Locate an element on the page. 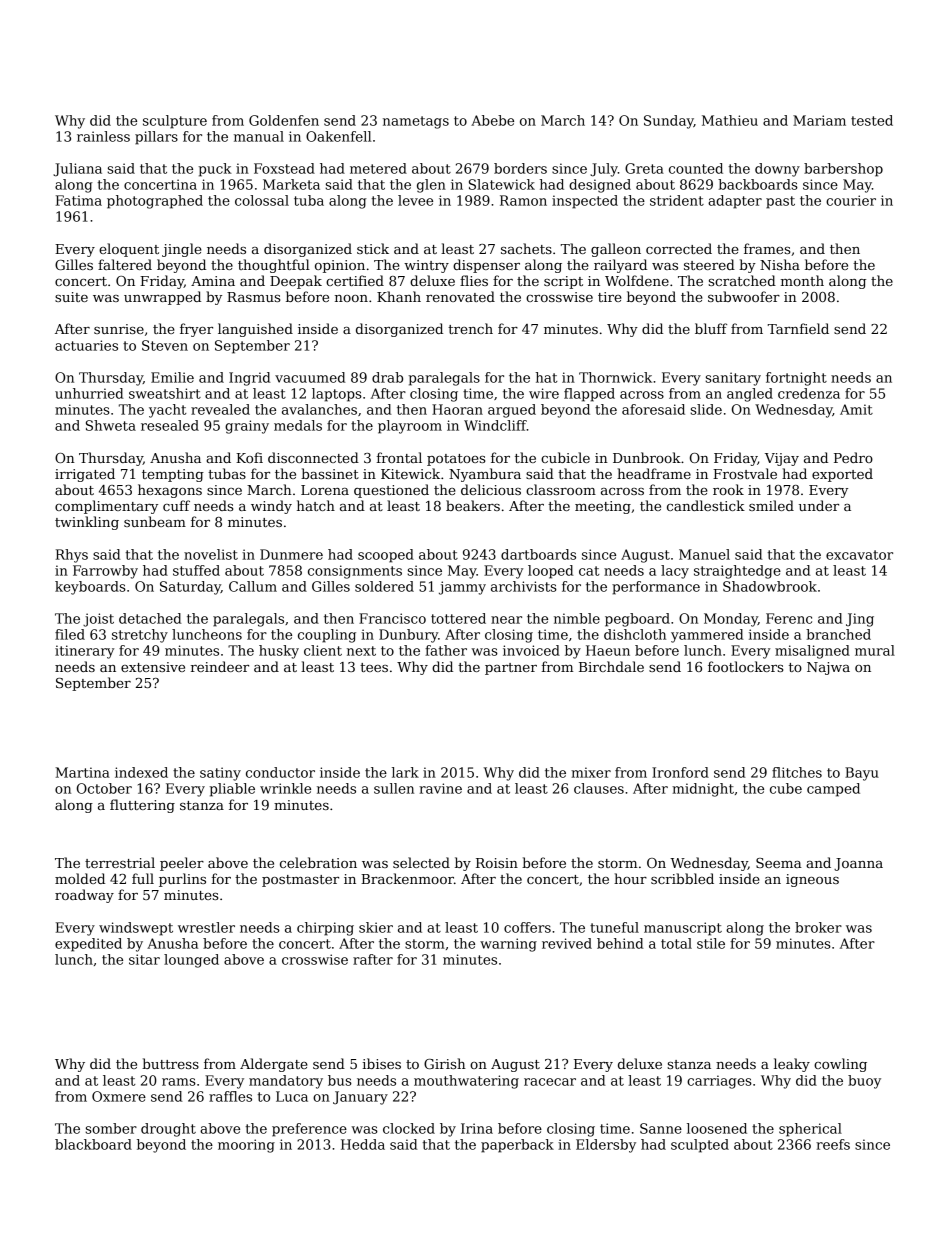  sculpture is located at coordinates (175, 122).
